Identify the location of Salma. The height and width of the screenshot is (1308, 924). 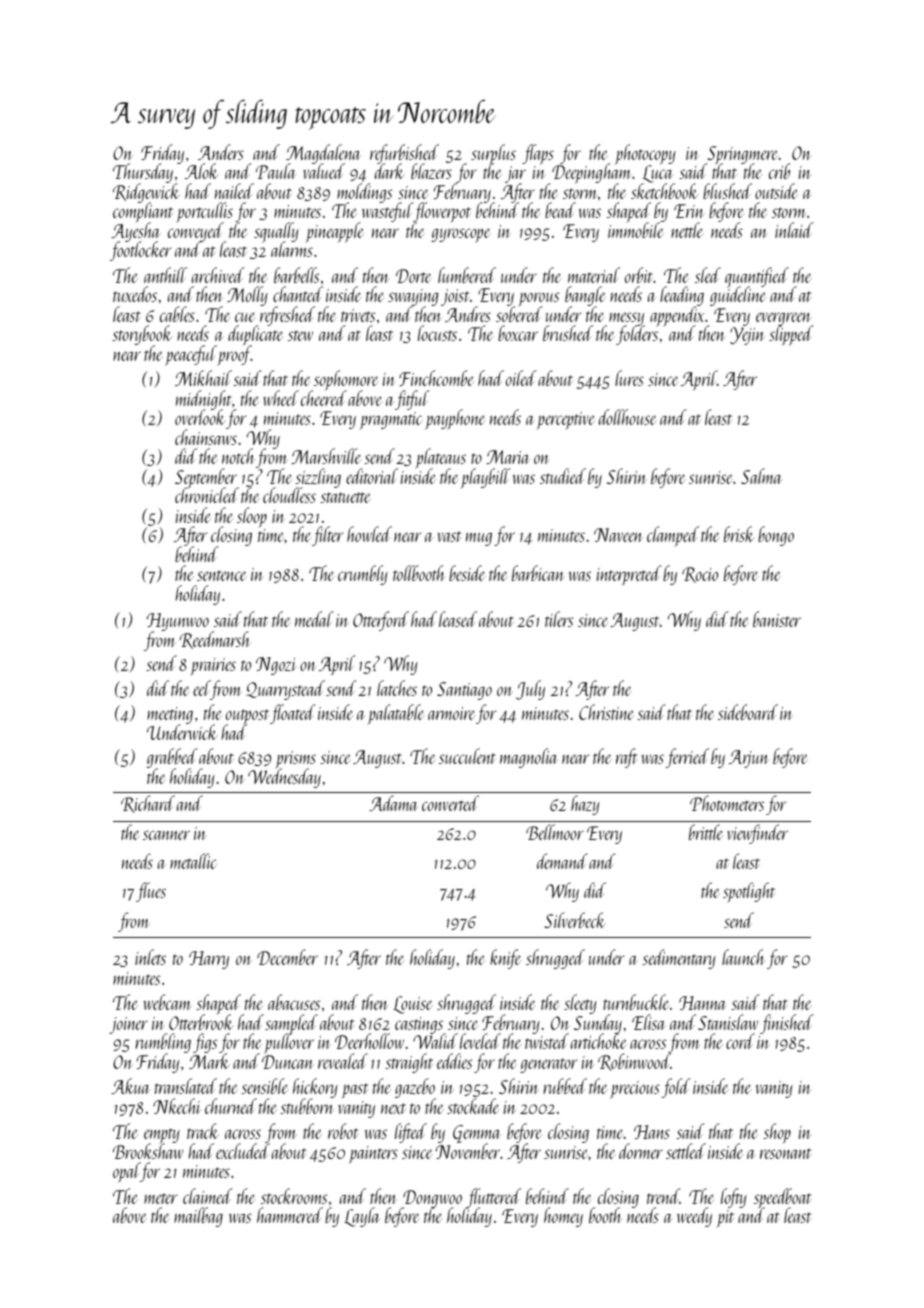
(761, 476).
